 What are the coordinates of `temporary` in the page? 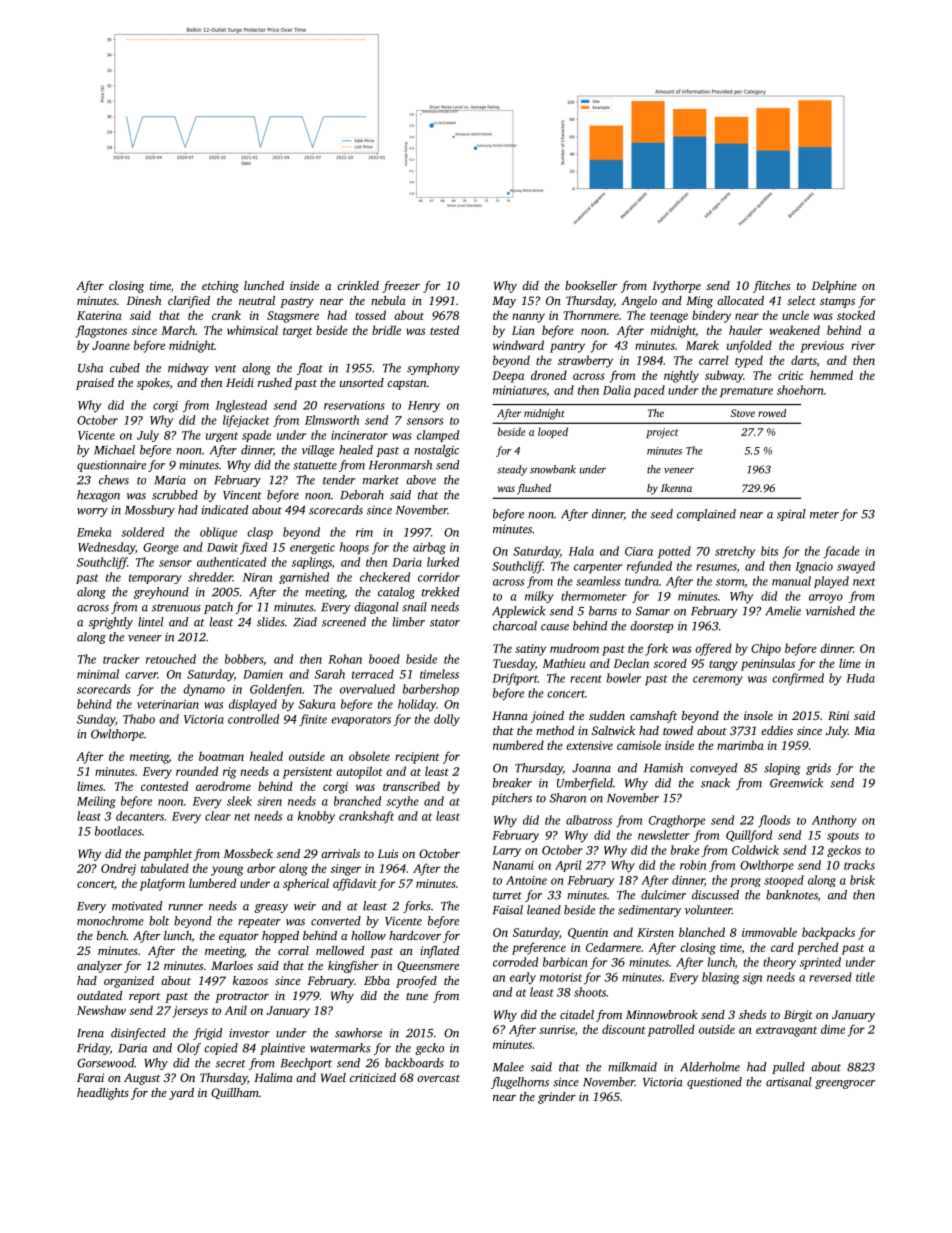 It's located at (155, 579).
